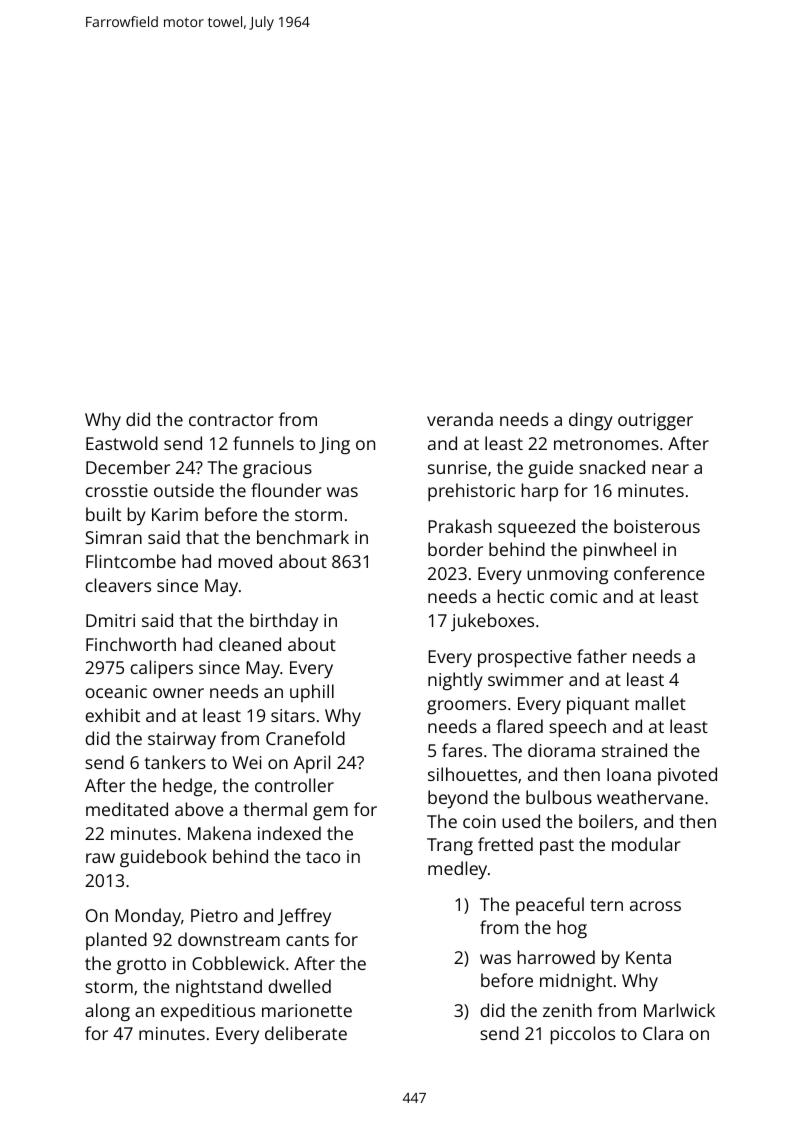 This screenshot has width=805, height=1143. What do you see at coordinates (650, 797) in the screenshot?
I see `weathervane` at bounding box center [650, 797].
